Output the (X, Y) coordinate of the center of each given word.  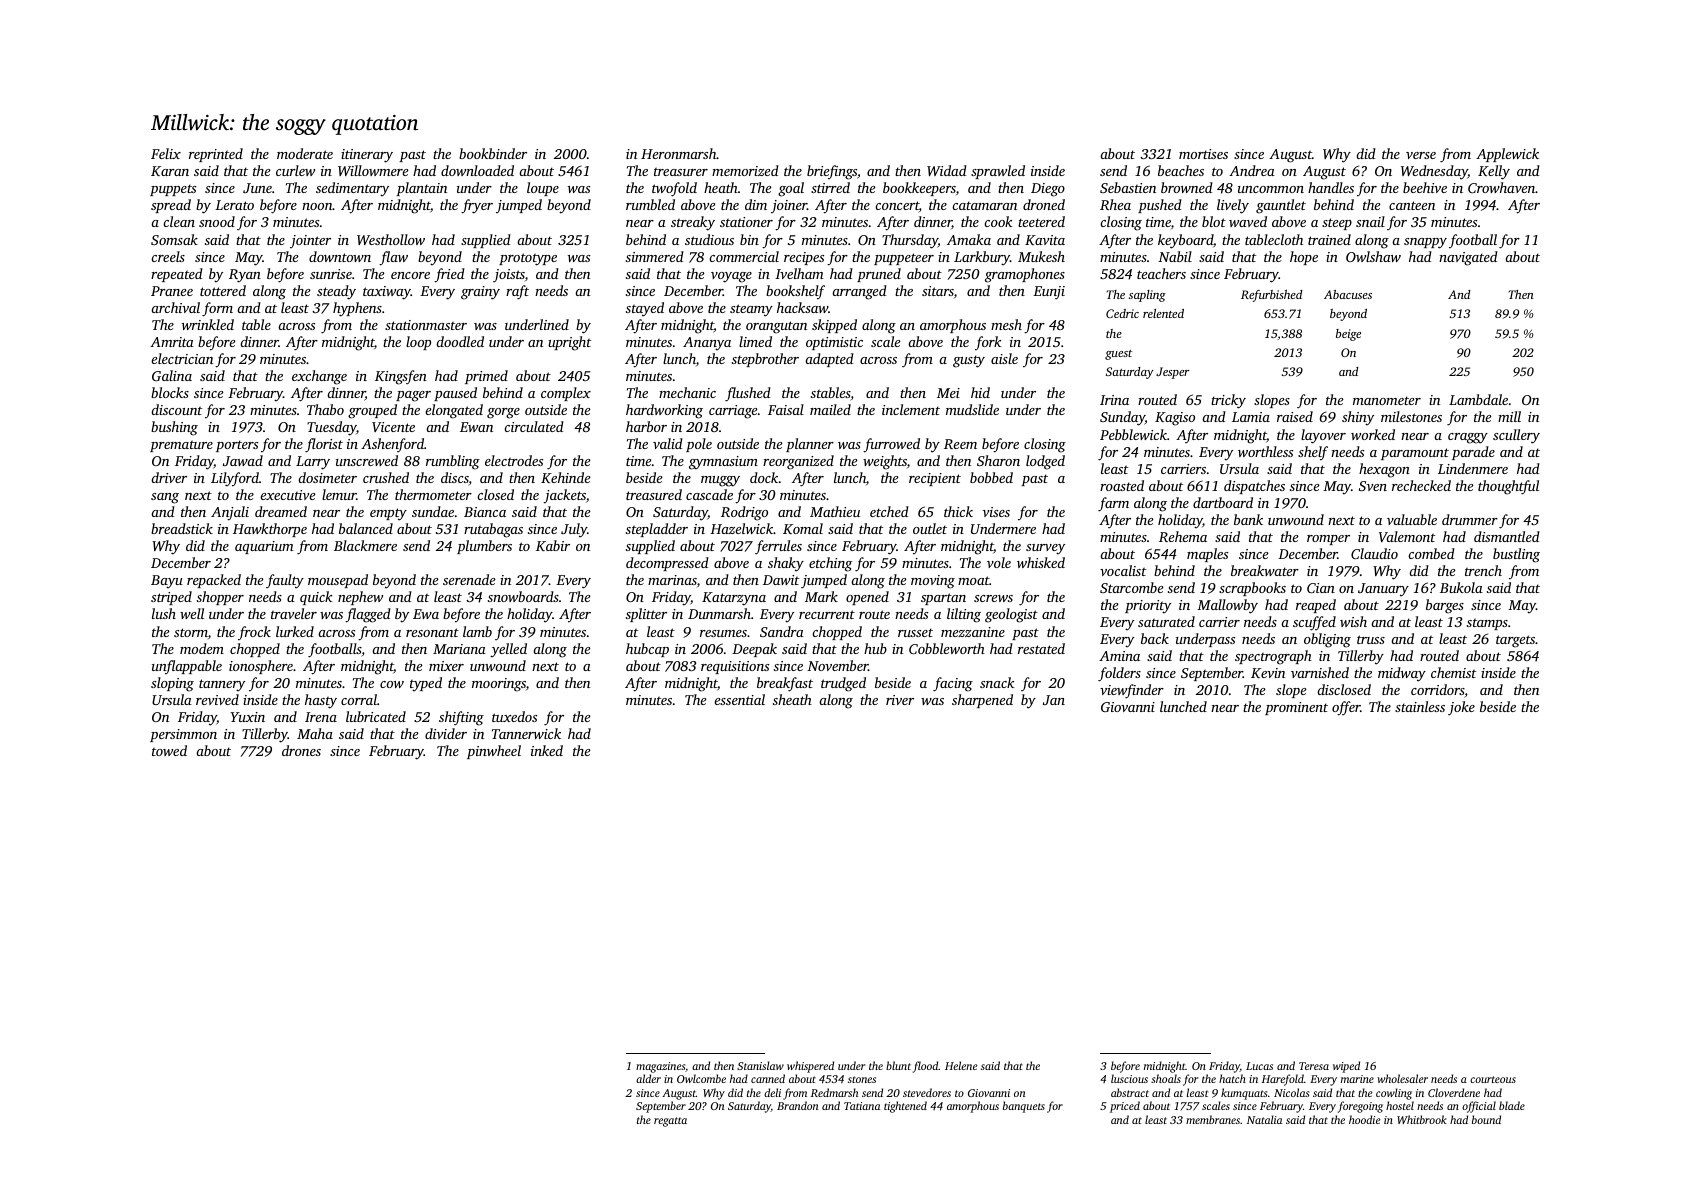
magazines (660, 1067)
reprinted (216, 155)
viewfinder (1132, 691)
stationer (746, 222)
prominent (1296, 708)
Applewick (1507, 155)
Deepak (754, 650)
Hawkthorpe (270, 530)
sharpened (982, 701)
